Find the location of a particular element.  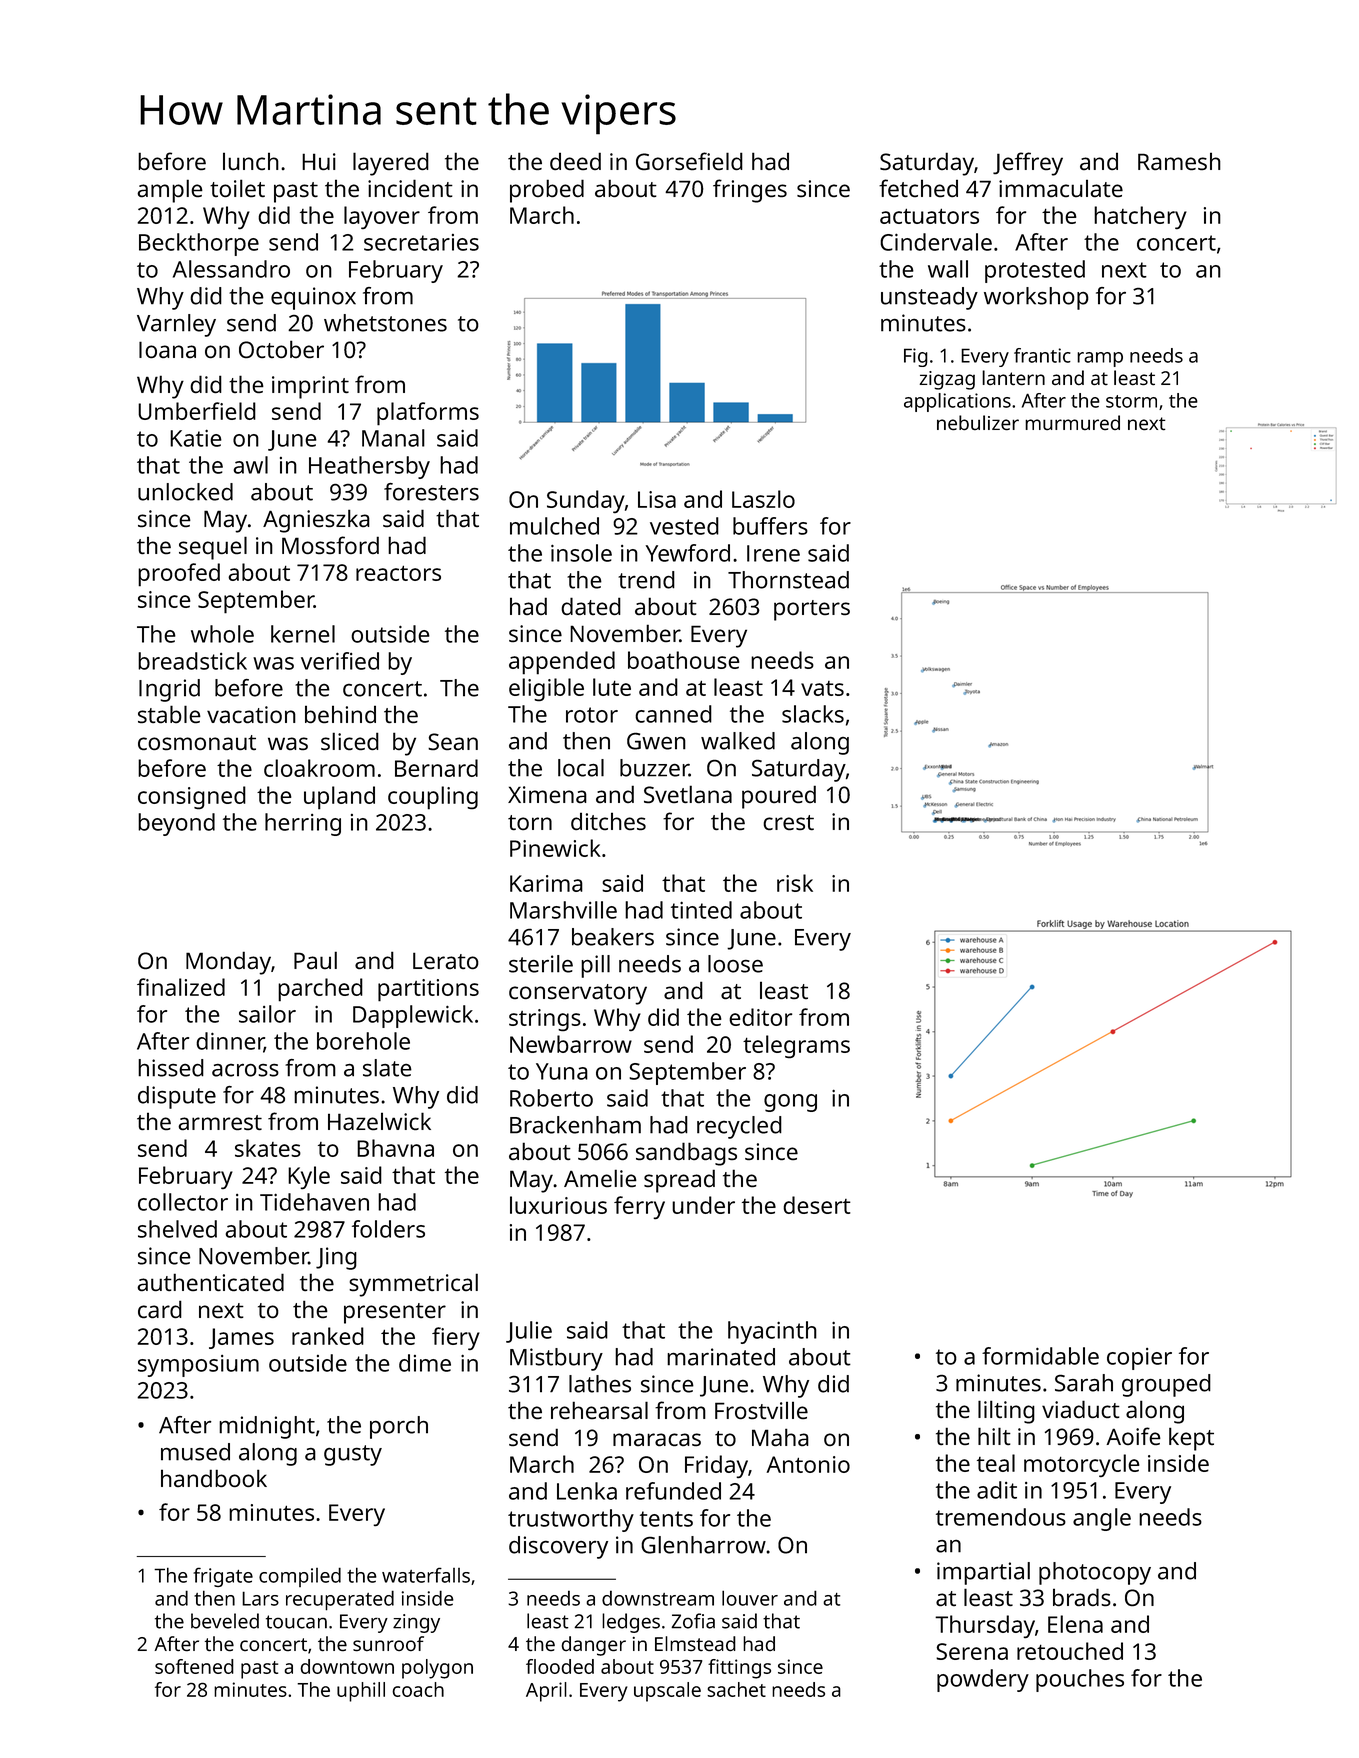

whetstones is located at coordinates (385, 323).
